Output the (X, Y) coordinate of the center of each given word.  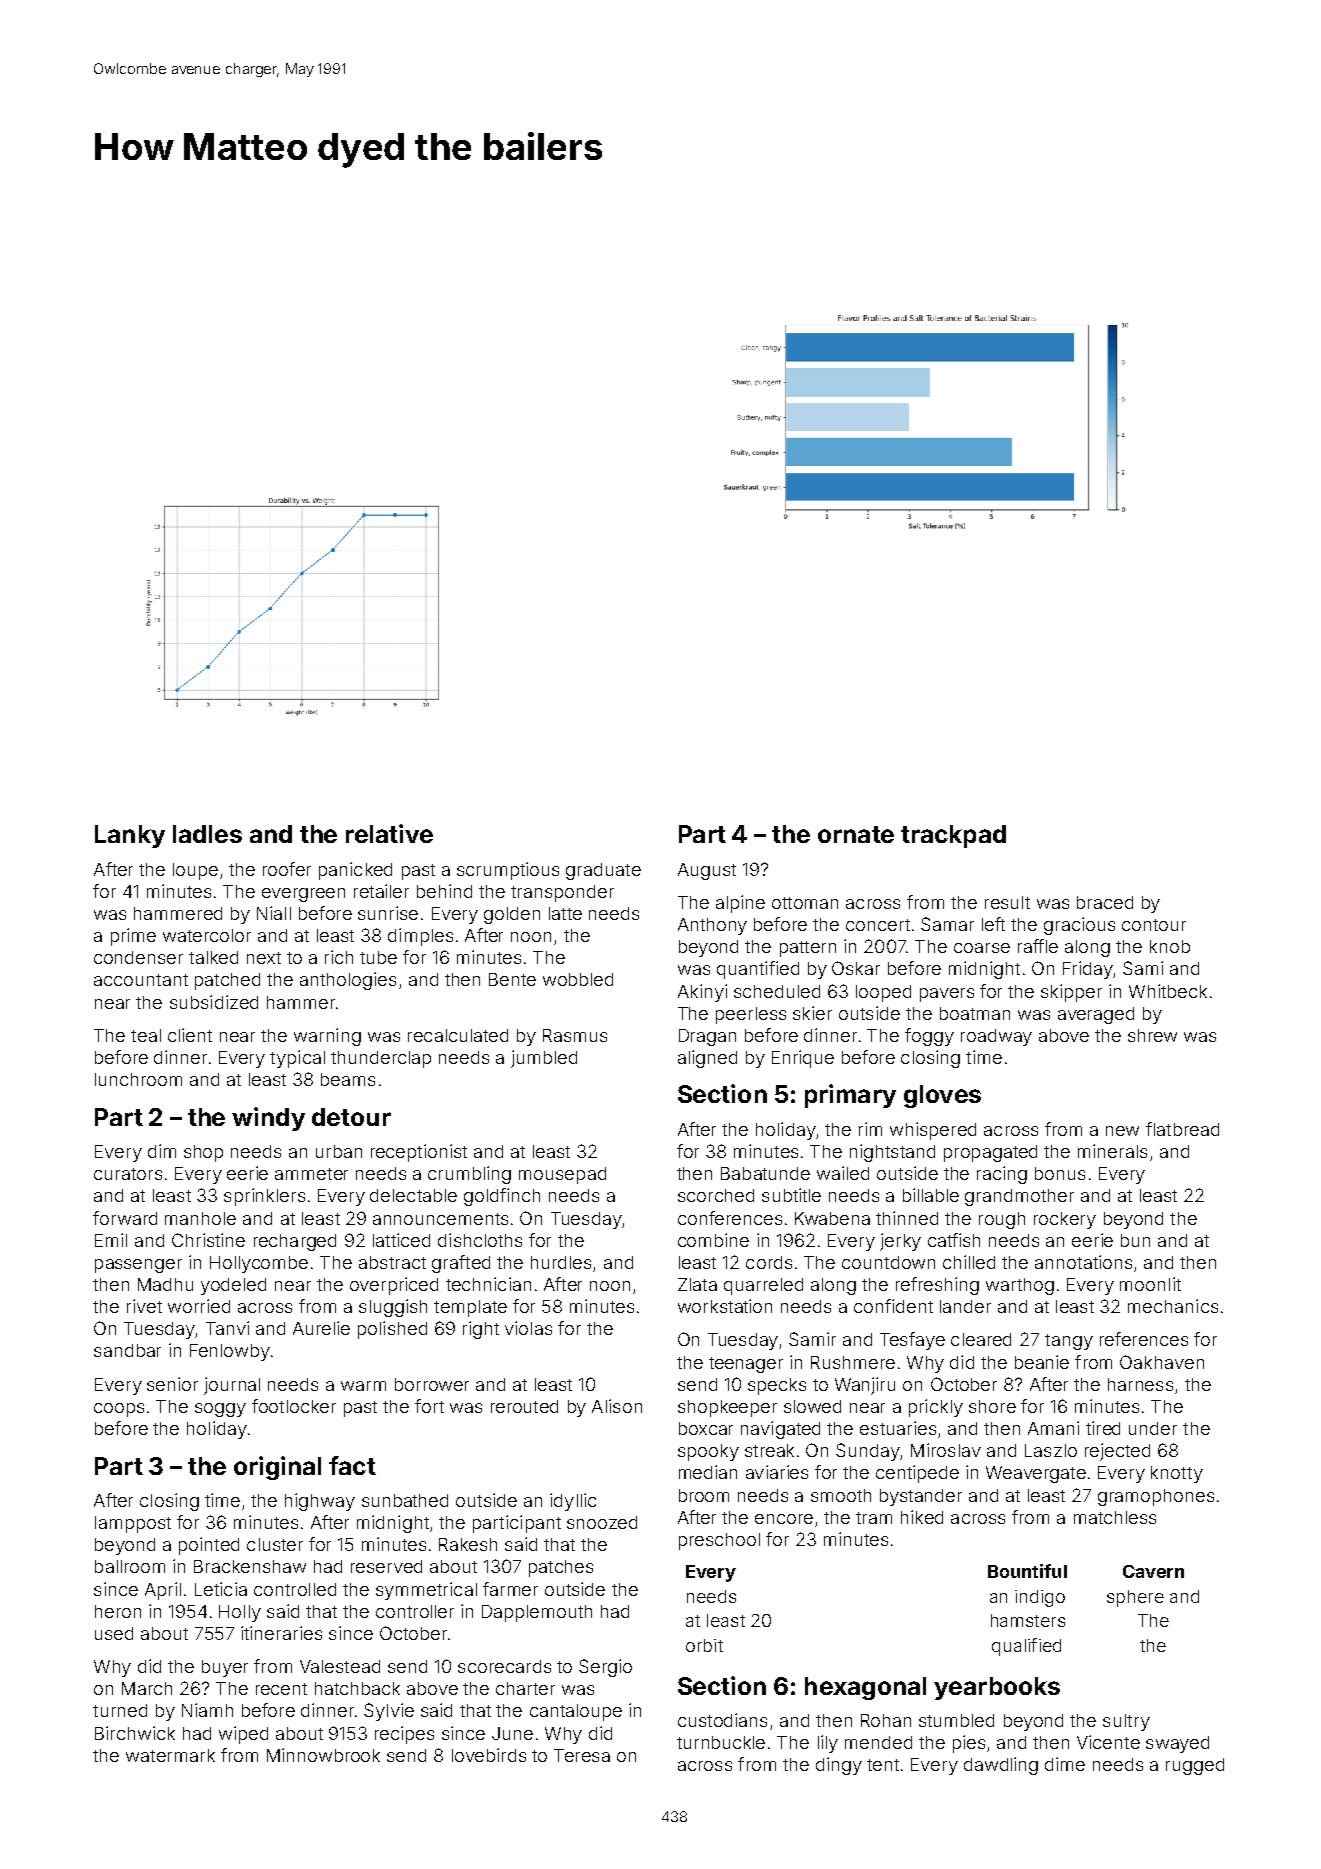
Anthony (712, 926)
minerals (1112, 1151)
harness (1140, 1384)
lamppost (133, 1524)
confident (893, 1306)
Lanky (130, 836)
